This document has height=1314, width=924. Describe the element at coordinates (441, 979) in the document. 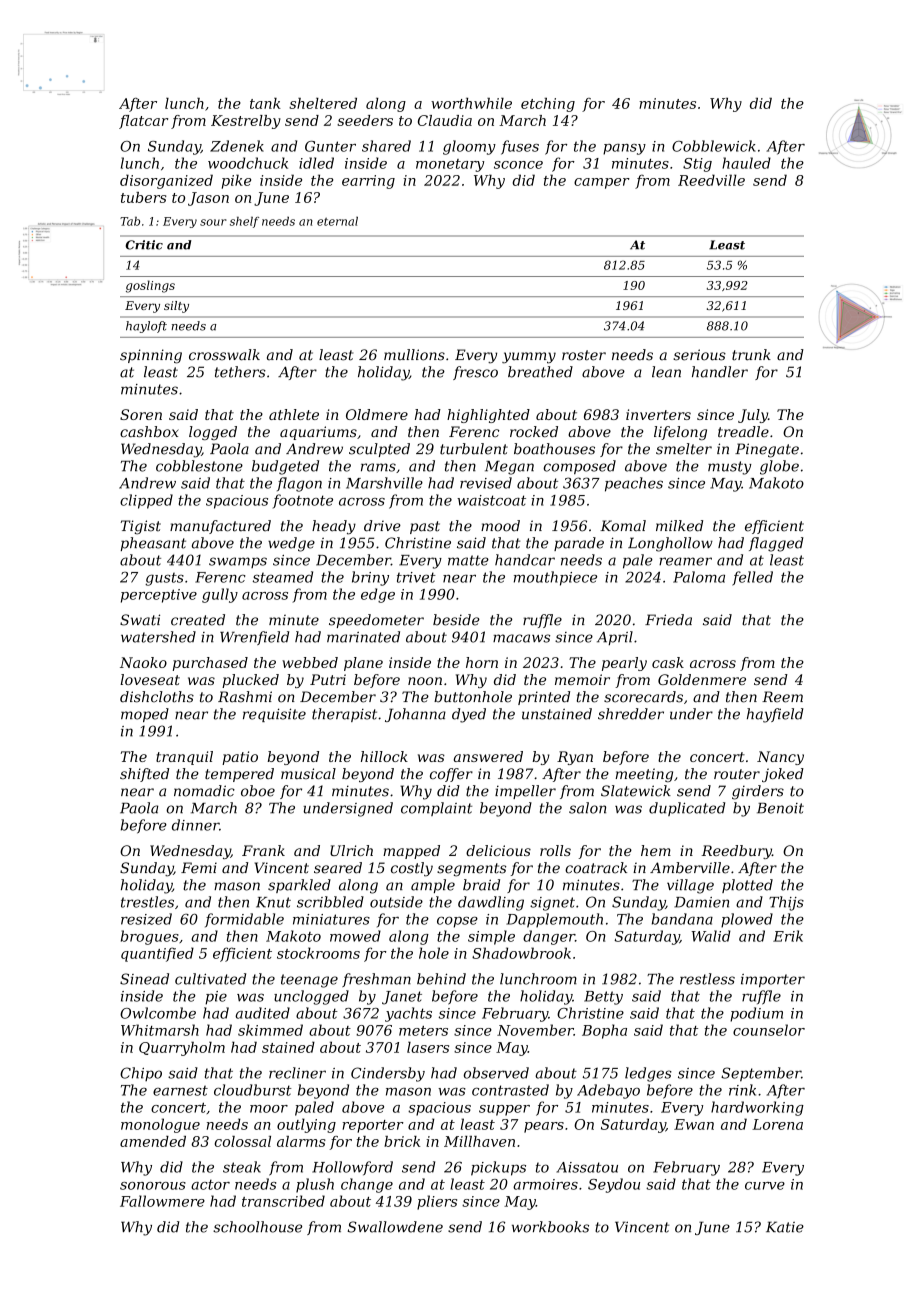

I see `behind` at that location.
